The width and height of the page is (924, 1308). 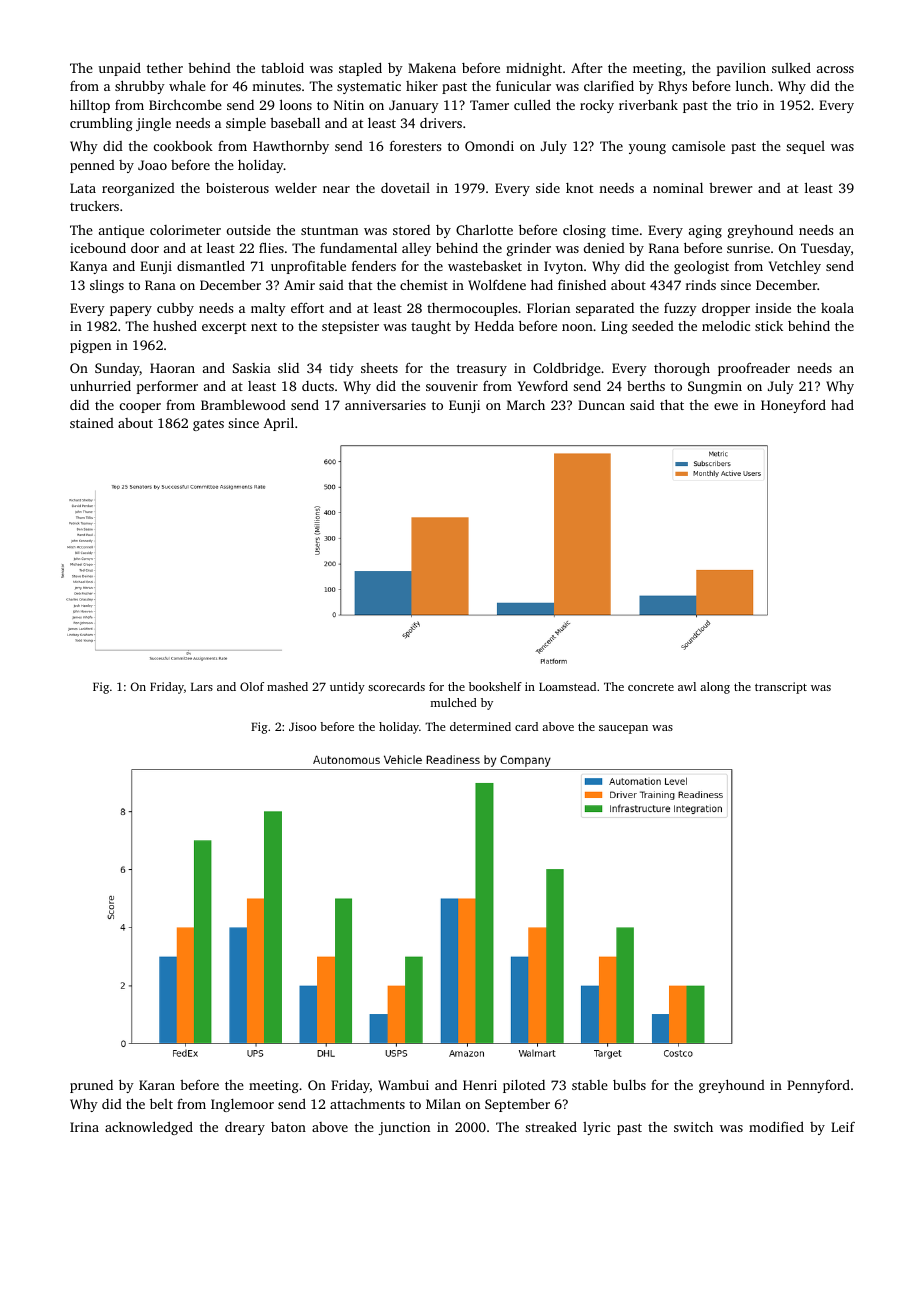 I want to click on sulked, so click(x=791, y=68).
